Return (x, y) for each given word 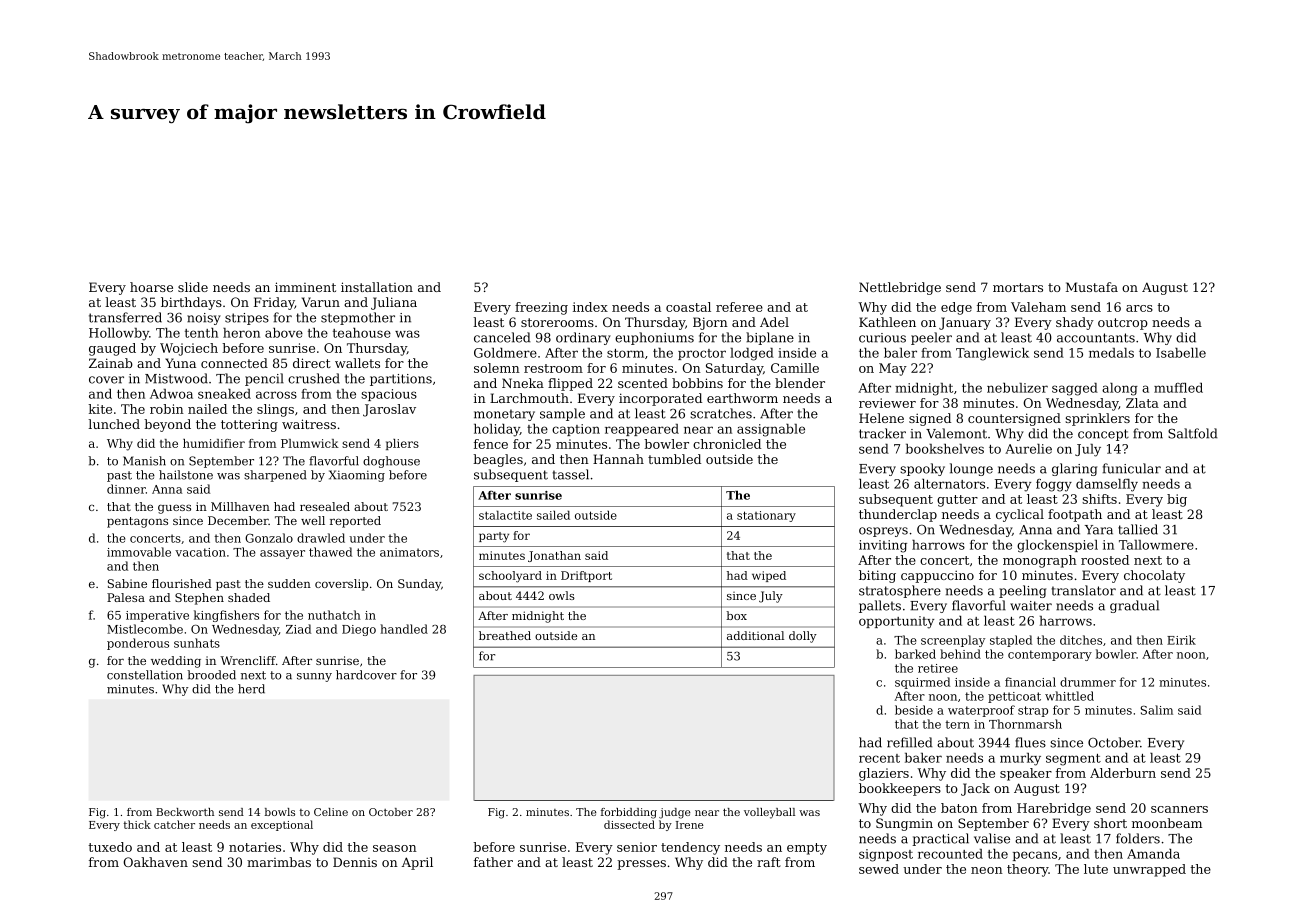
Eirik (1181, 640)
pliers (402, 444)
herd (251, 689)
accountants (1096, 338)
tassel (570, 474)
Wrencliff (248, 660)
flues (1030, 742)
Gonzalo (269, 538)
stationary (766, 516)
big (1177, 500)
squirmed (922, 683)
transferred (125, 317)
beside (914, 710)
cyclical (1020, 515)
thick (137, 824)
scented (643, 383)
